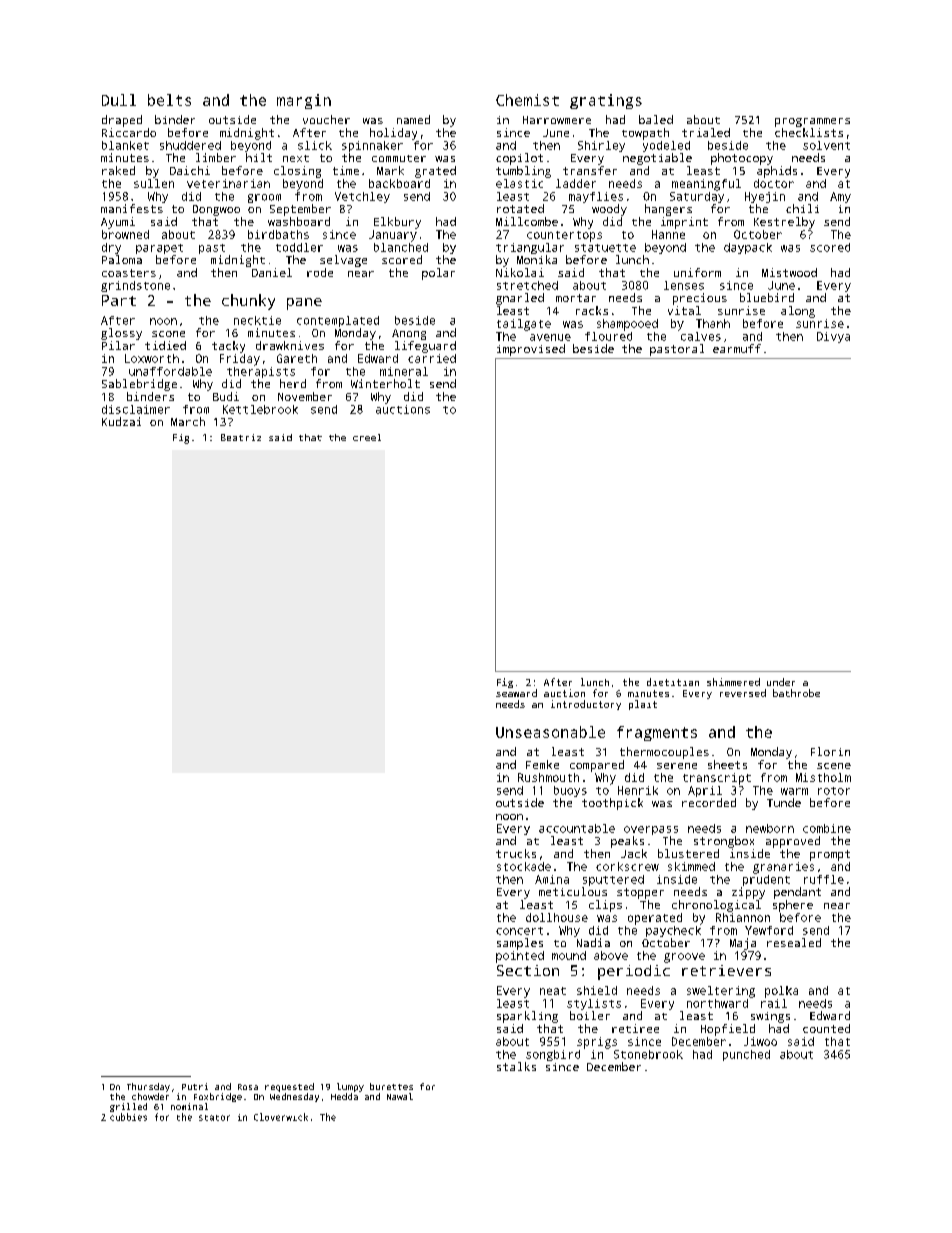 This document has height=1233, width=952. What do you see at coordinates (705, 791) in the document?
I see `April` at bounding box center [705, 791].
